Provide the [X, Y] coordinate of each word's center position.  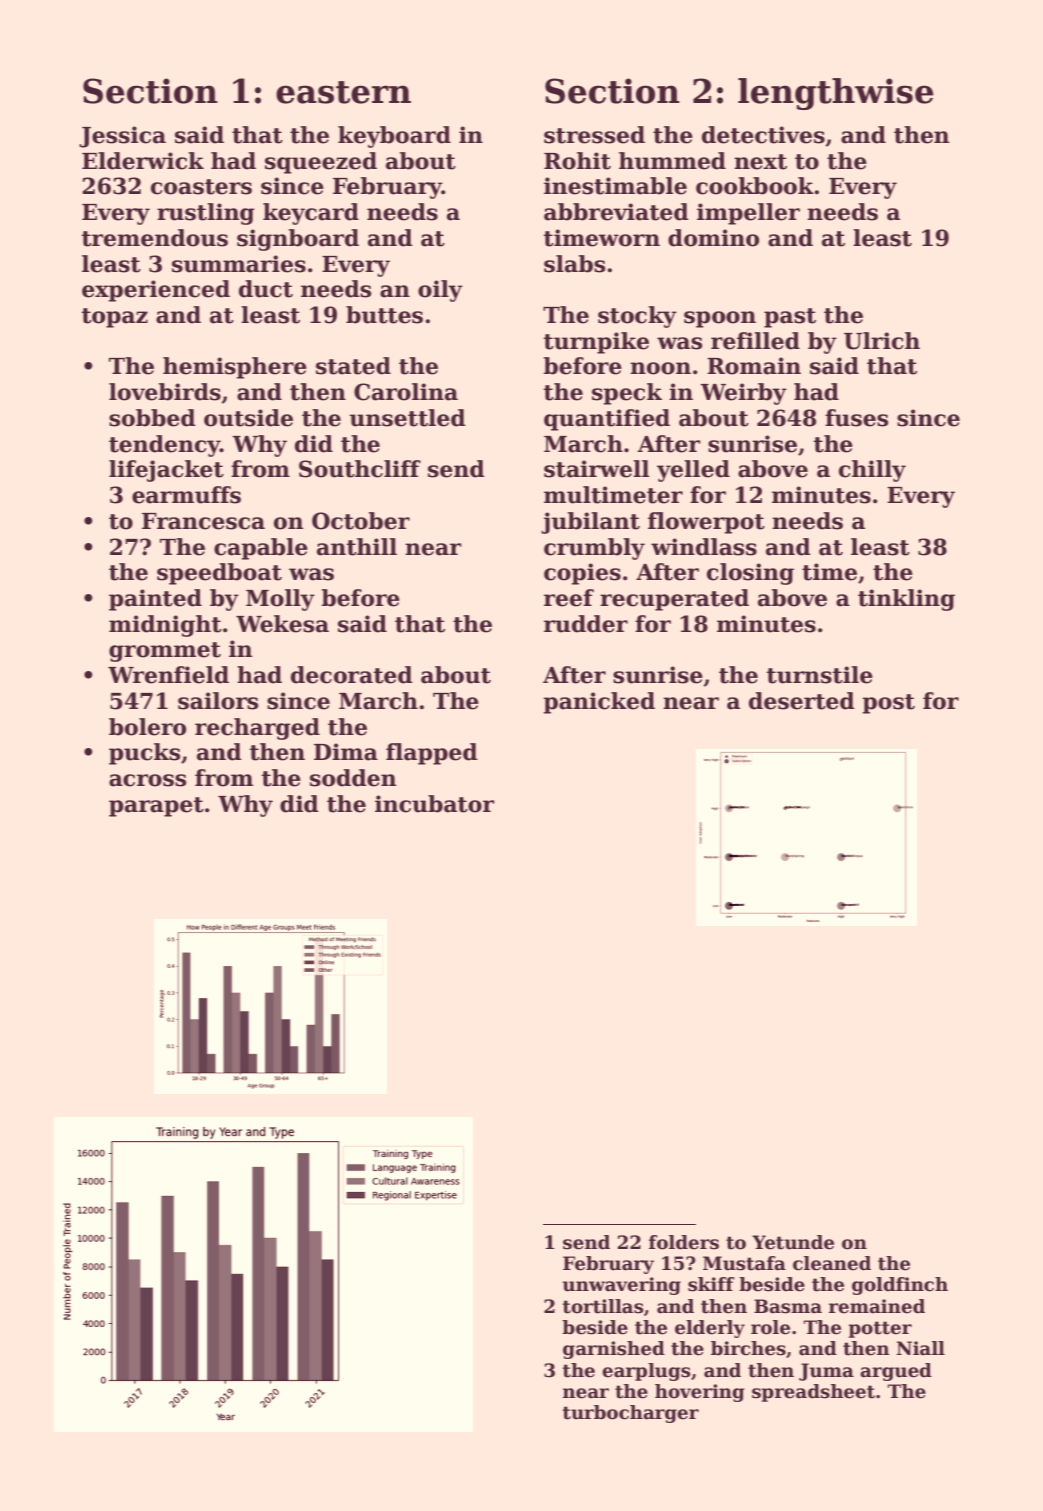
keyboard [394, 137]
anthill [357, 547]
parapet [156, 807]
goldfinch [900, 1286]
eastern [343, 92]
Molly [280, 600]
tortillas [603, 1306]
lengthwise [836, 94]
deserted [802, 701]
